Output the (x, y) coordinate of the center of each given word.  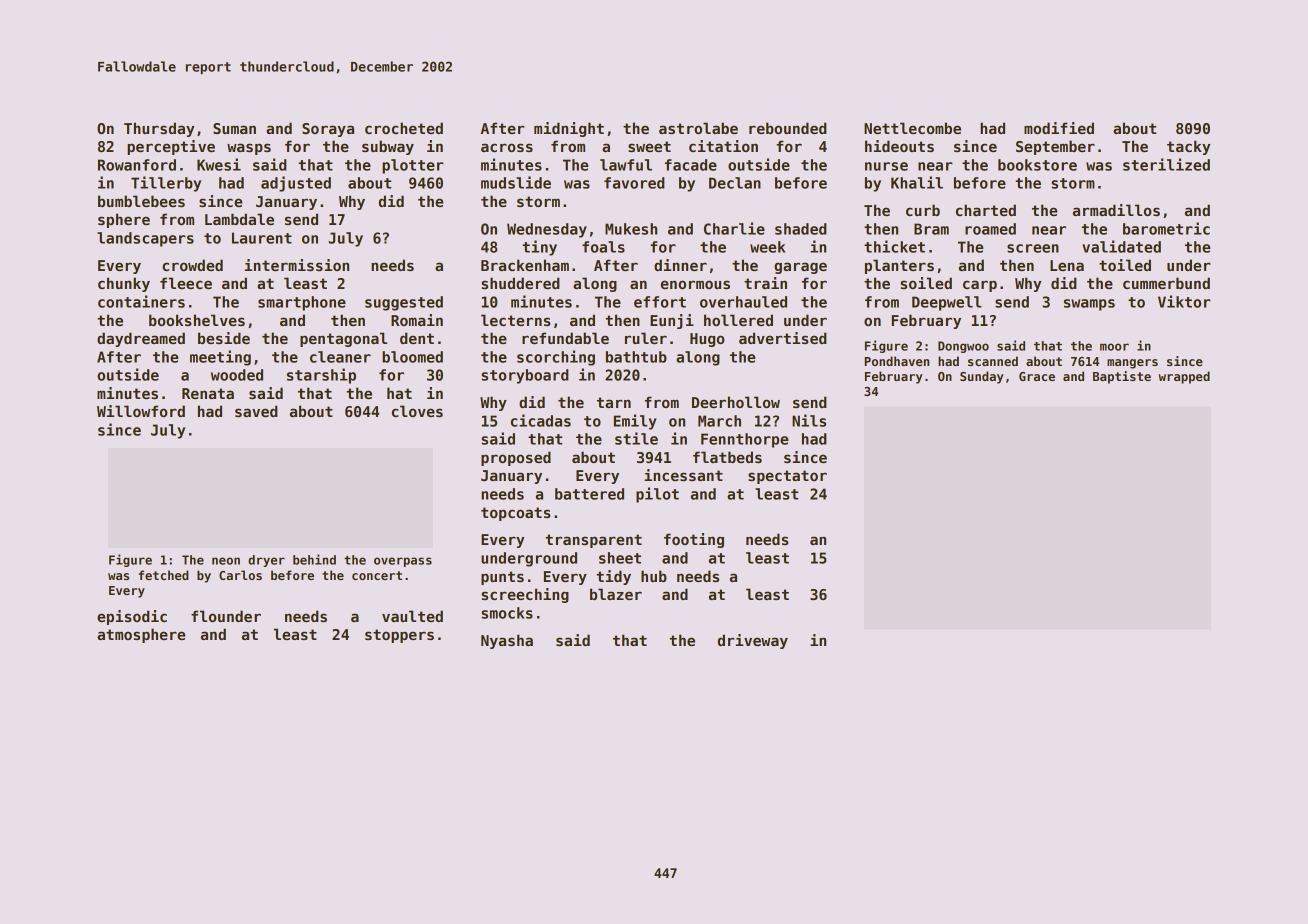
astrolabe (698, 128)
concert (377, 575)
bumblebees (141, 201)
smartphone (302, 303)
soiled (926, 283)
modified (1059, 128)
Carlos (240, 575)
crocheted (404, 128)
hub (654, 576)
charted (986, 210)
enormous (695, 284)
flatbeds (727, 457)
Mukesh (631, 229)
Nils (809, 420)
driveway (753, 641)
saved (256, 411)
